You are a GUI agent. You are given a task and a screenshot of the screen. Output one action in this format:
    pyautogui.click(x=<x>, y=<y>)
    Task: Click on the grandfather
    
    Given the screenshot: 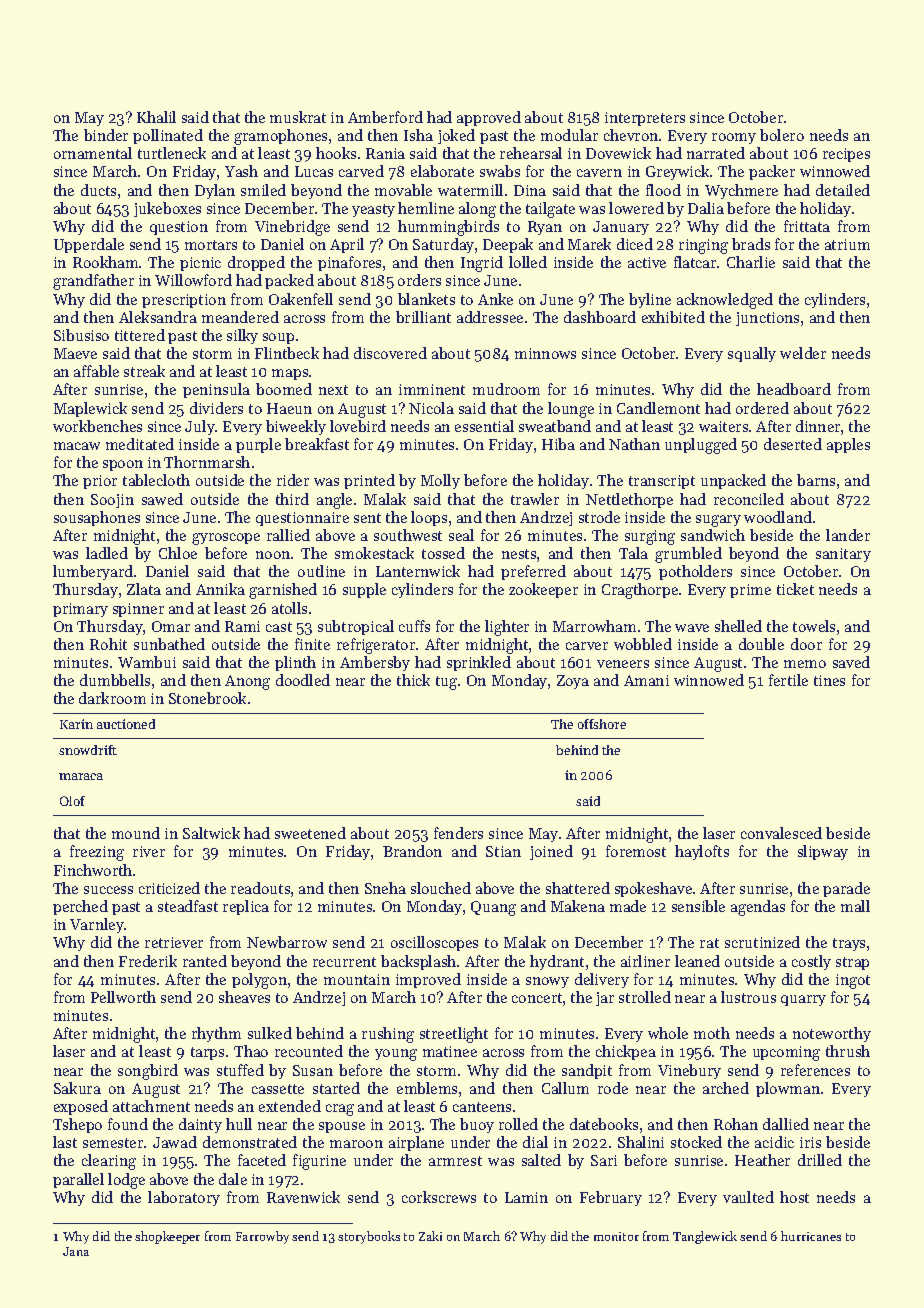 What is the action you would take?
    pyautogui.click(x=93, y=282)
